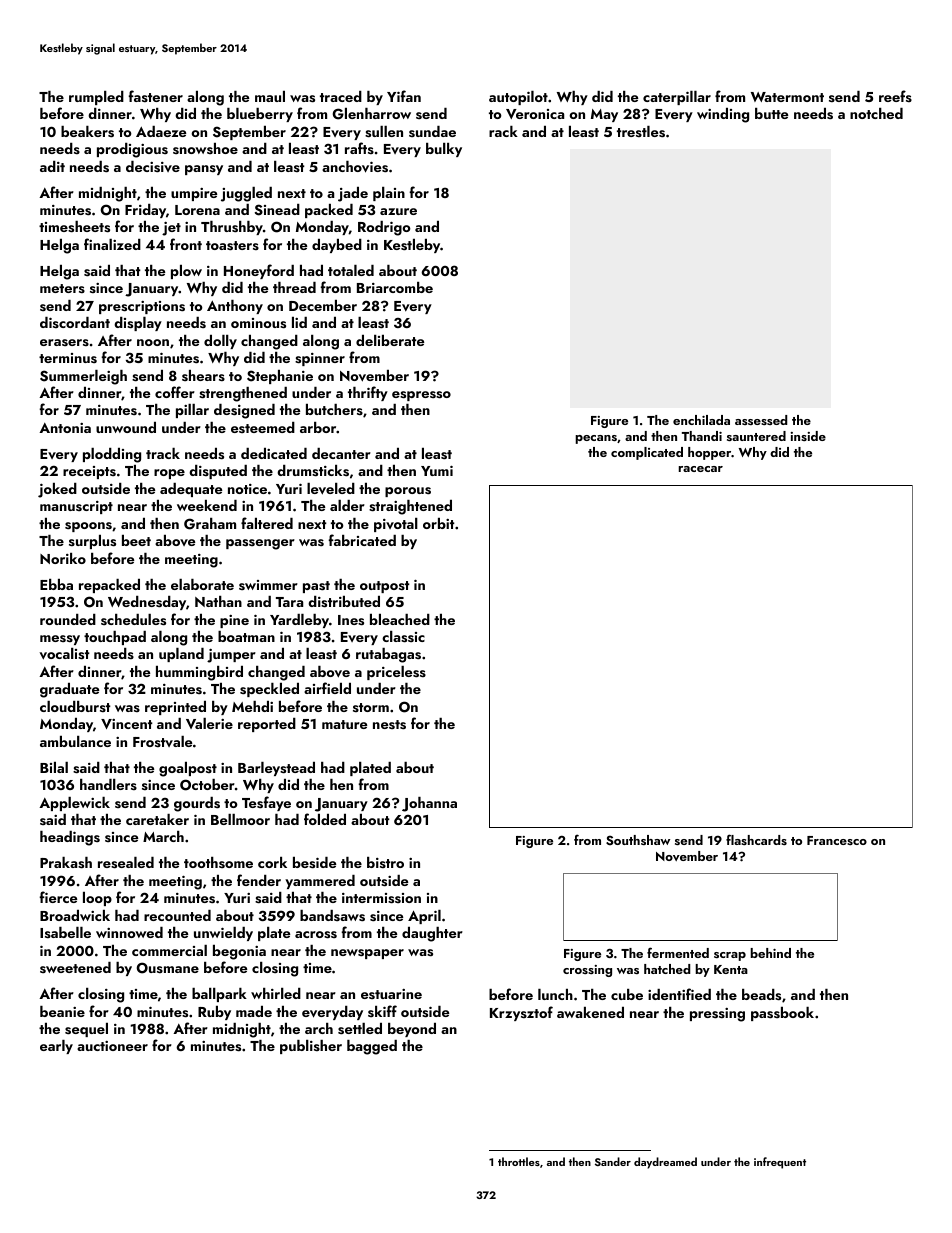 The height and width of the screenshot is (1233, 952). Describe the element at coordinates (92, 542) in the screenshot. I see `surplus` at that location.
